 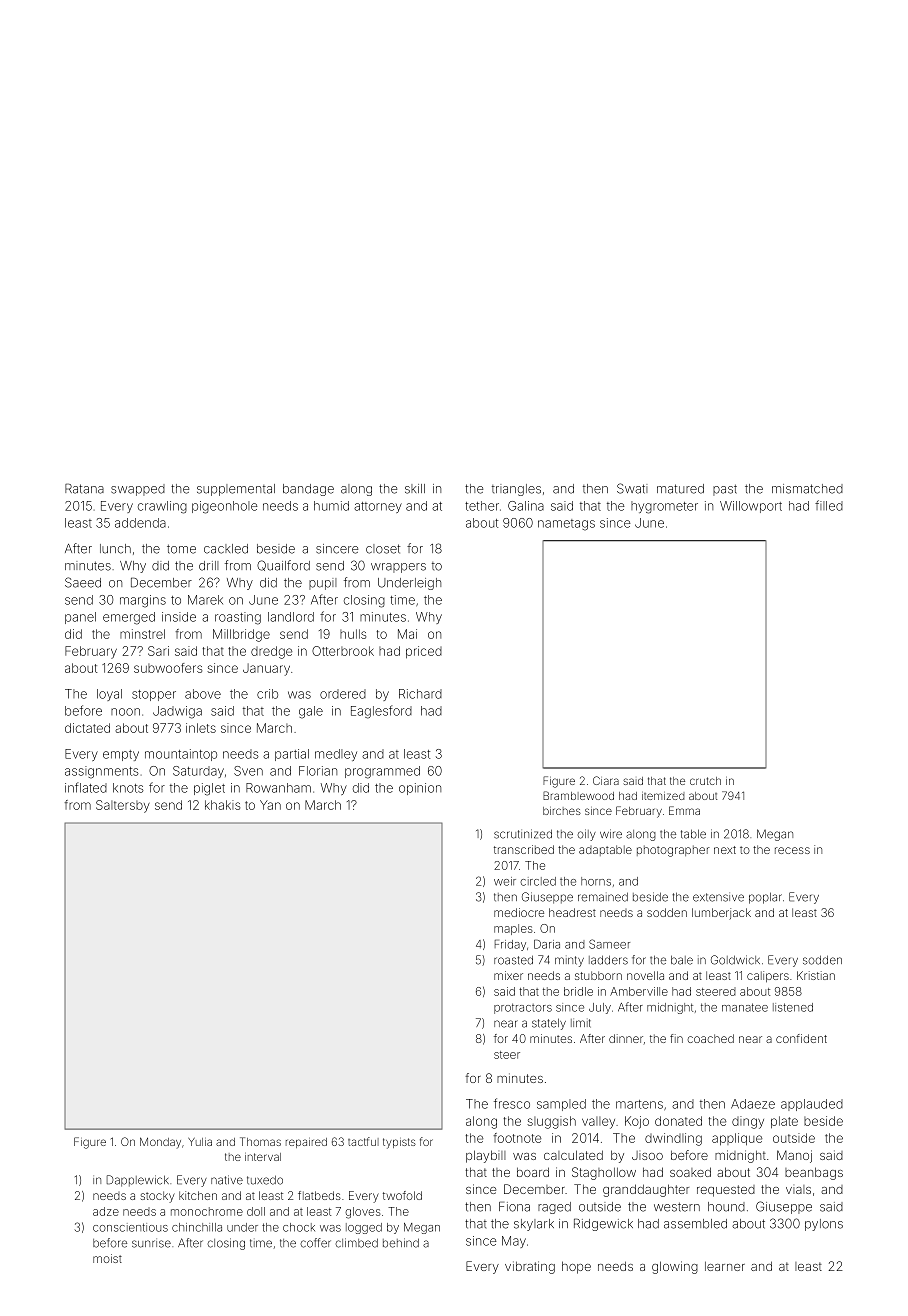 What do you see at coordinates (684, 810) in the screenshot?
I see `Emma` at bounding box center [684, 810].
